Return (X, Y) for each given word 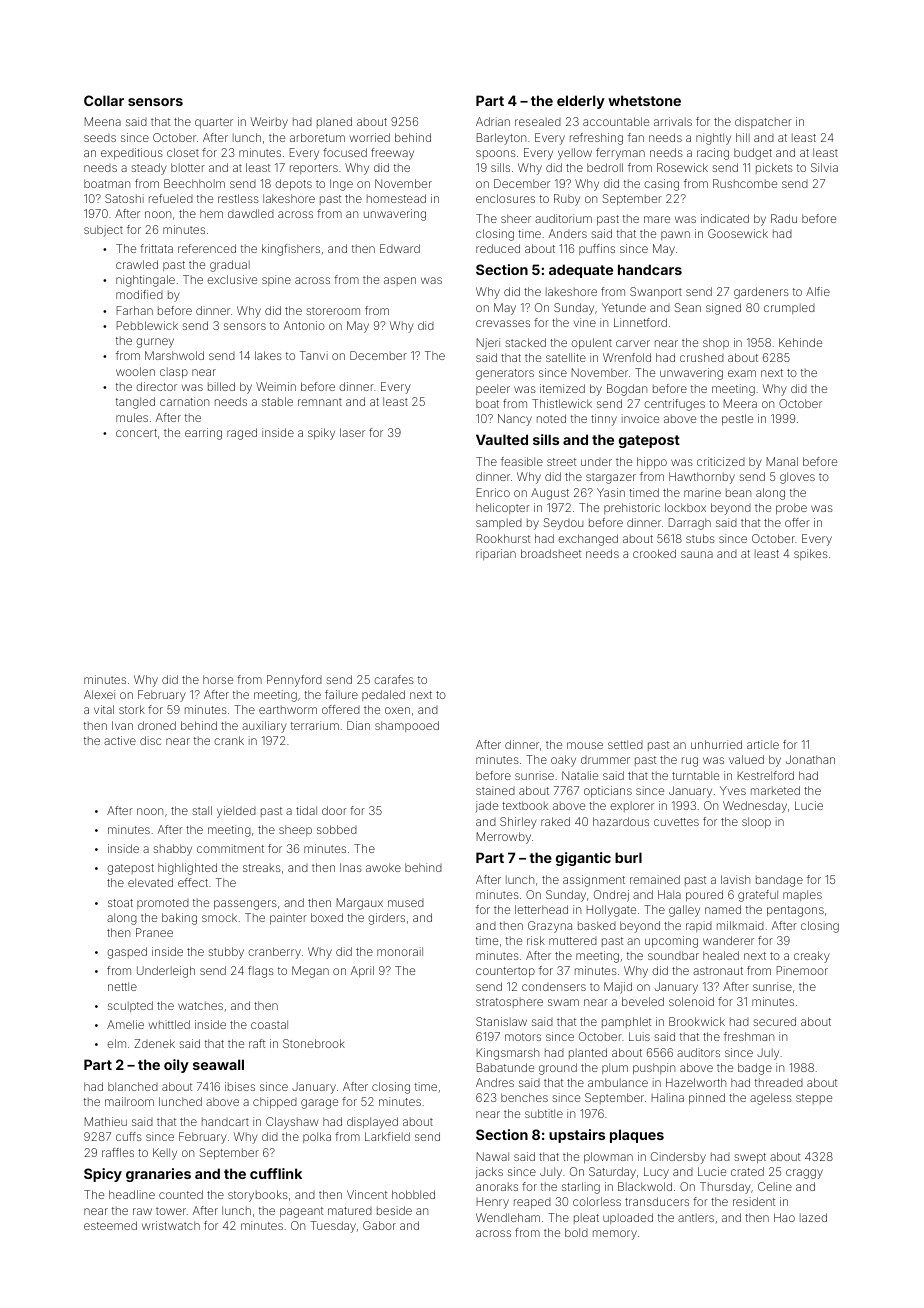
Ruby (567, 200)
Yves (733, 790)
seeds (100, 138)
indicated (725, 218)
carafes (394, 679)
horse (218, 679)
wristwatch (171, 1225)
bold (576, 1232)
